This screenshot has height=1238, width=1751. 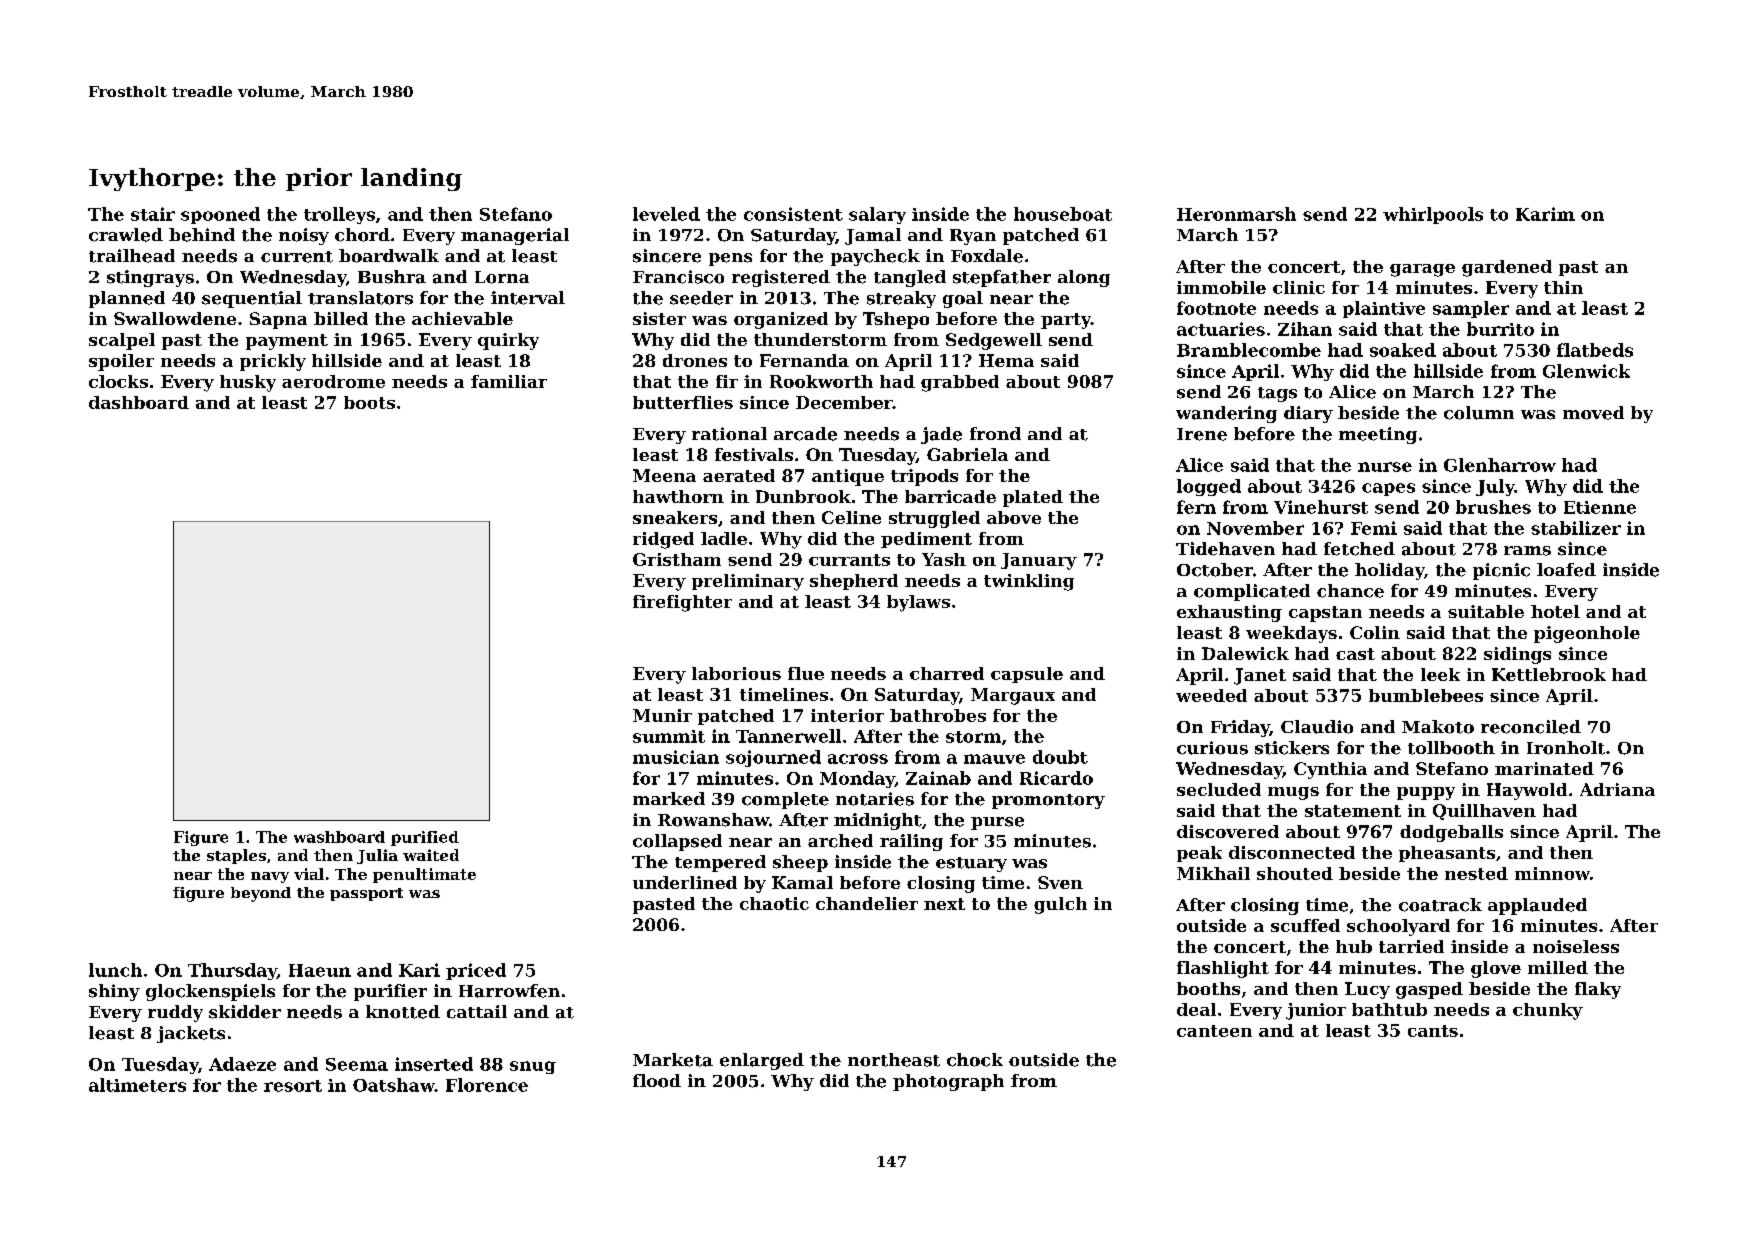 I want to click on whirlpools, so click(x=1433, y=215).
